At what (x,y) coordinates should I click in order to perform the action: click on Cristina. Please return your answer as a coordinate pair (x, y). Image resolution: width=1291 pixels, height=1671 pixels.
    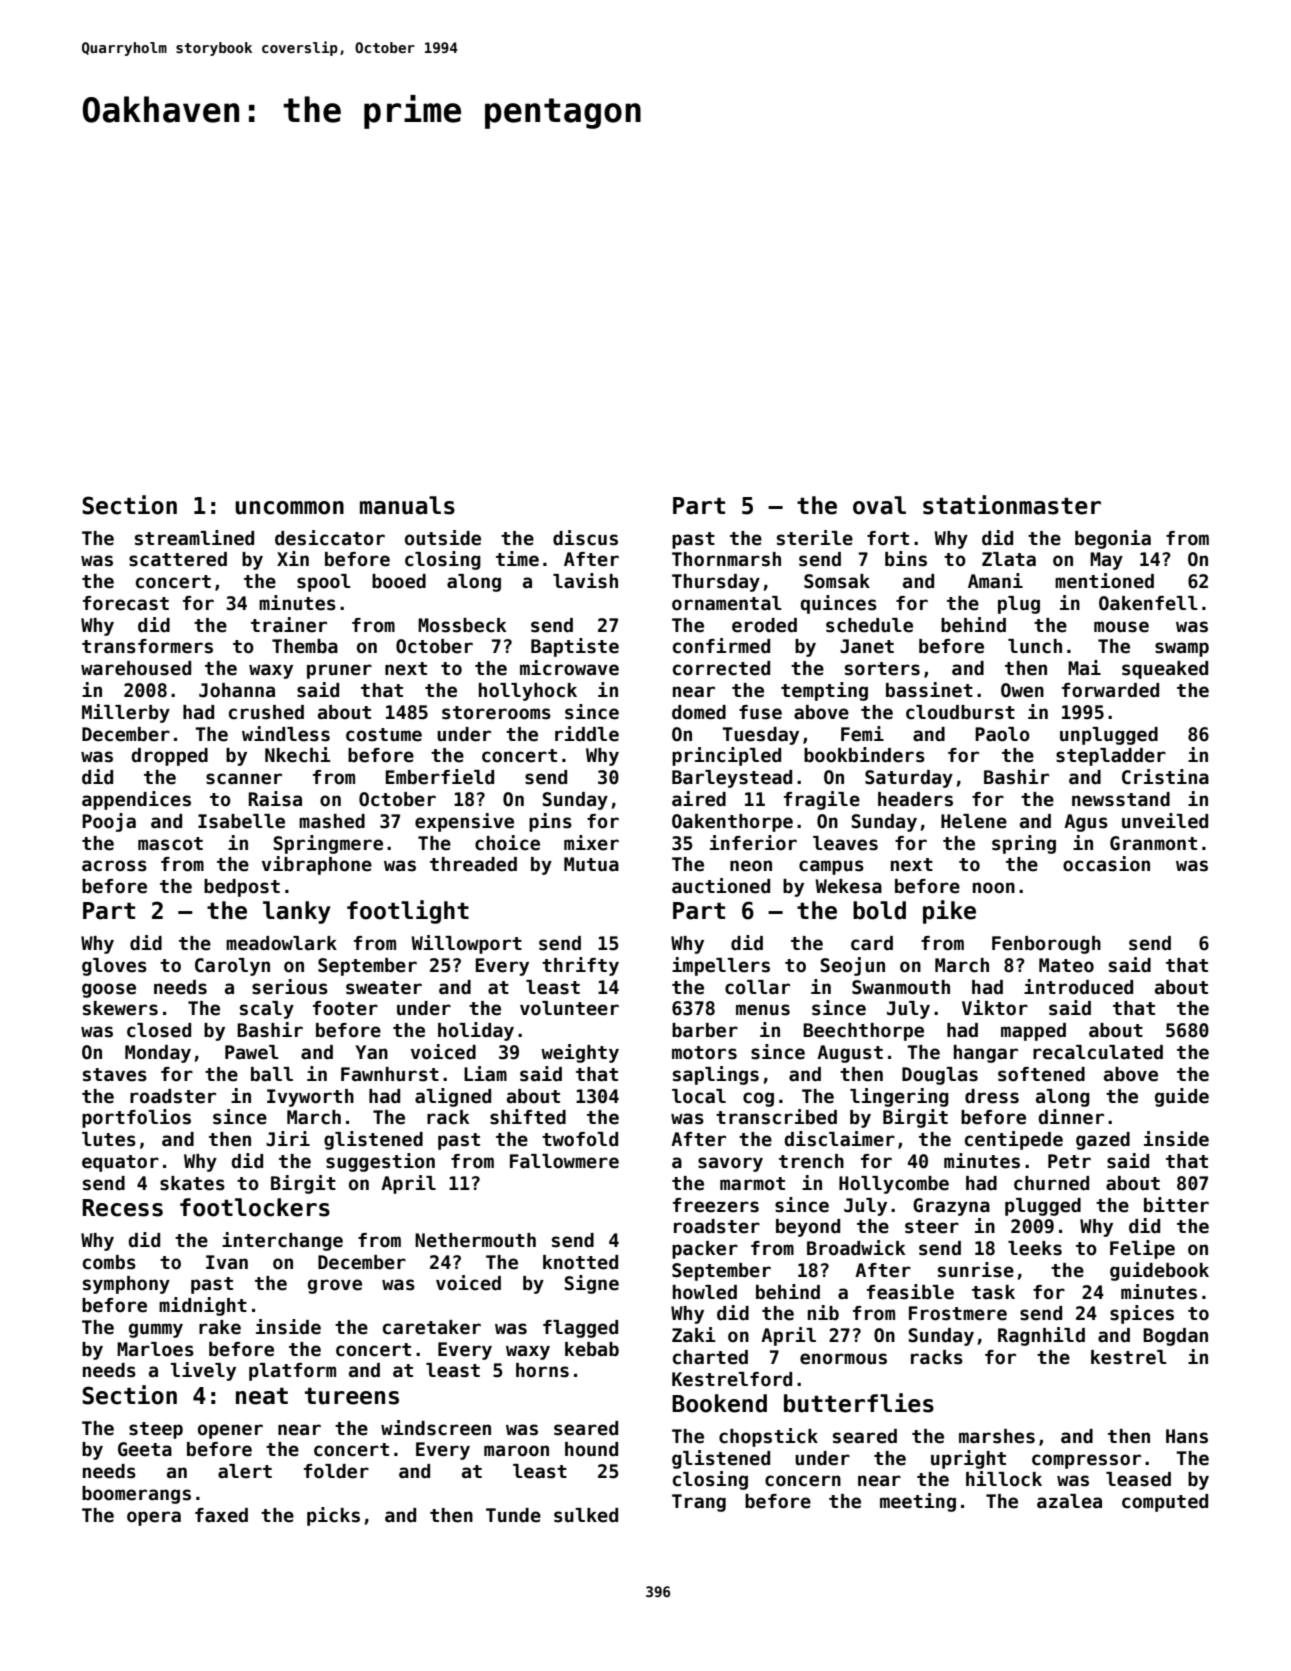
    Looking at the image, I should click on (1165, 777).
